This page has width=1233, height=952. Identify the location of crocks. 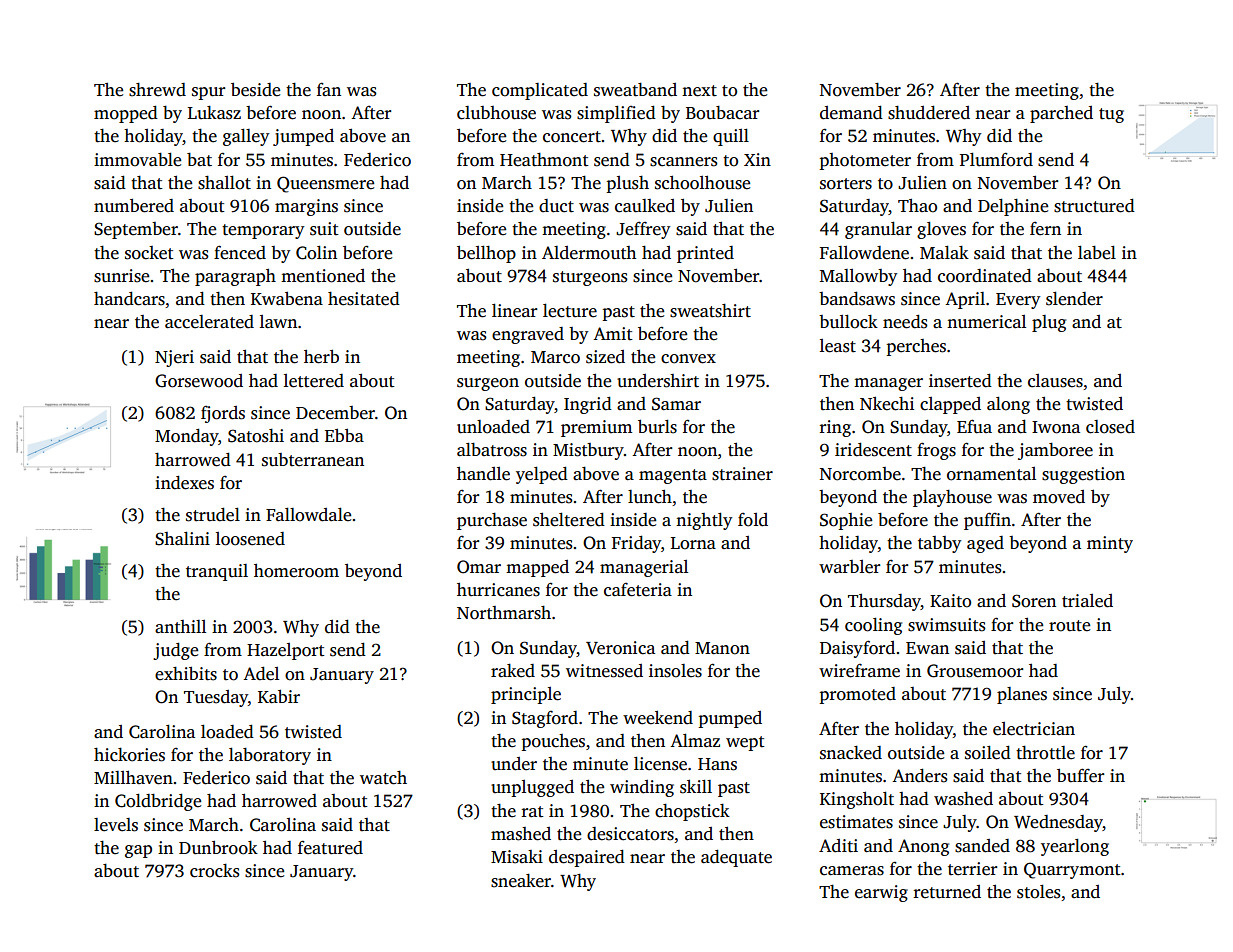
(214, 871).
